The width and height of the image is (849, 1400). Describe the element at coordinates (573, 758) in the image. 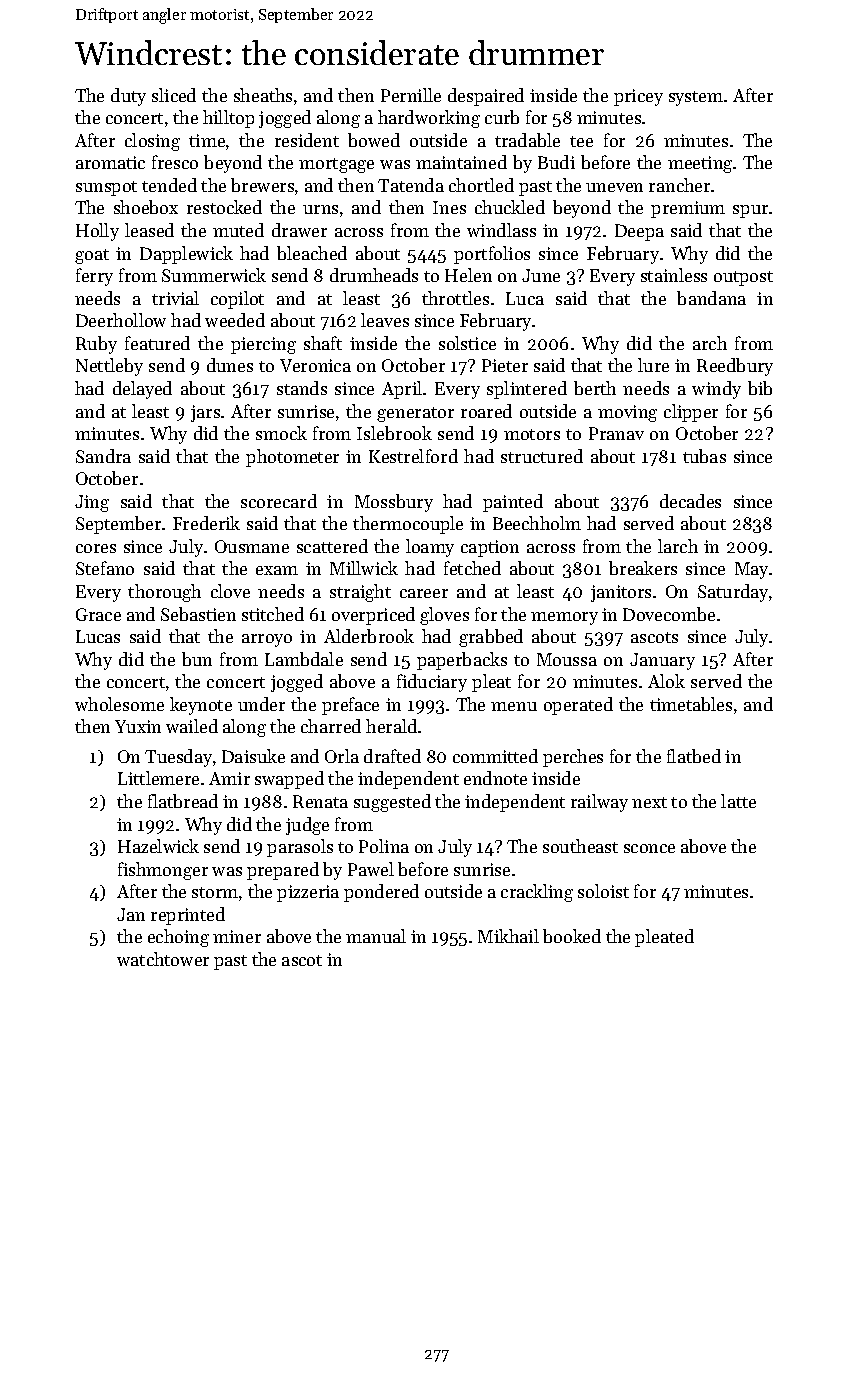

I see `perches` at that location.
